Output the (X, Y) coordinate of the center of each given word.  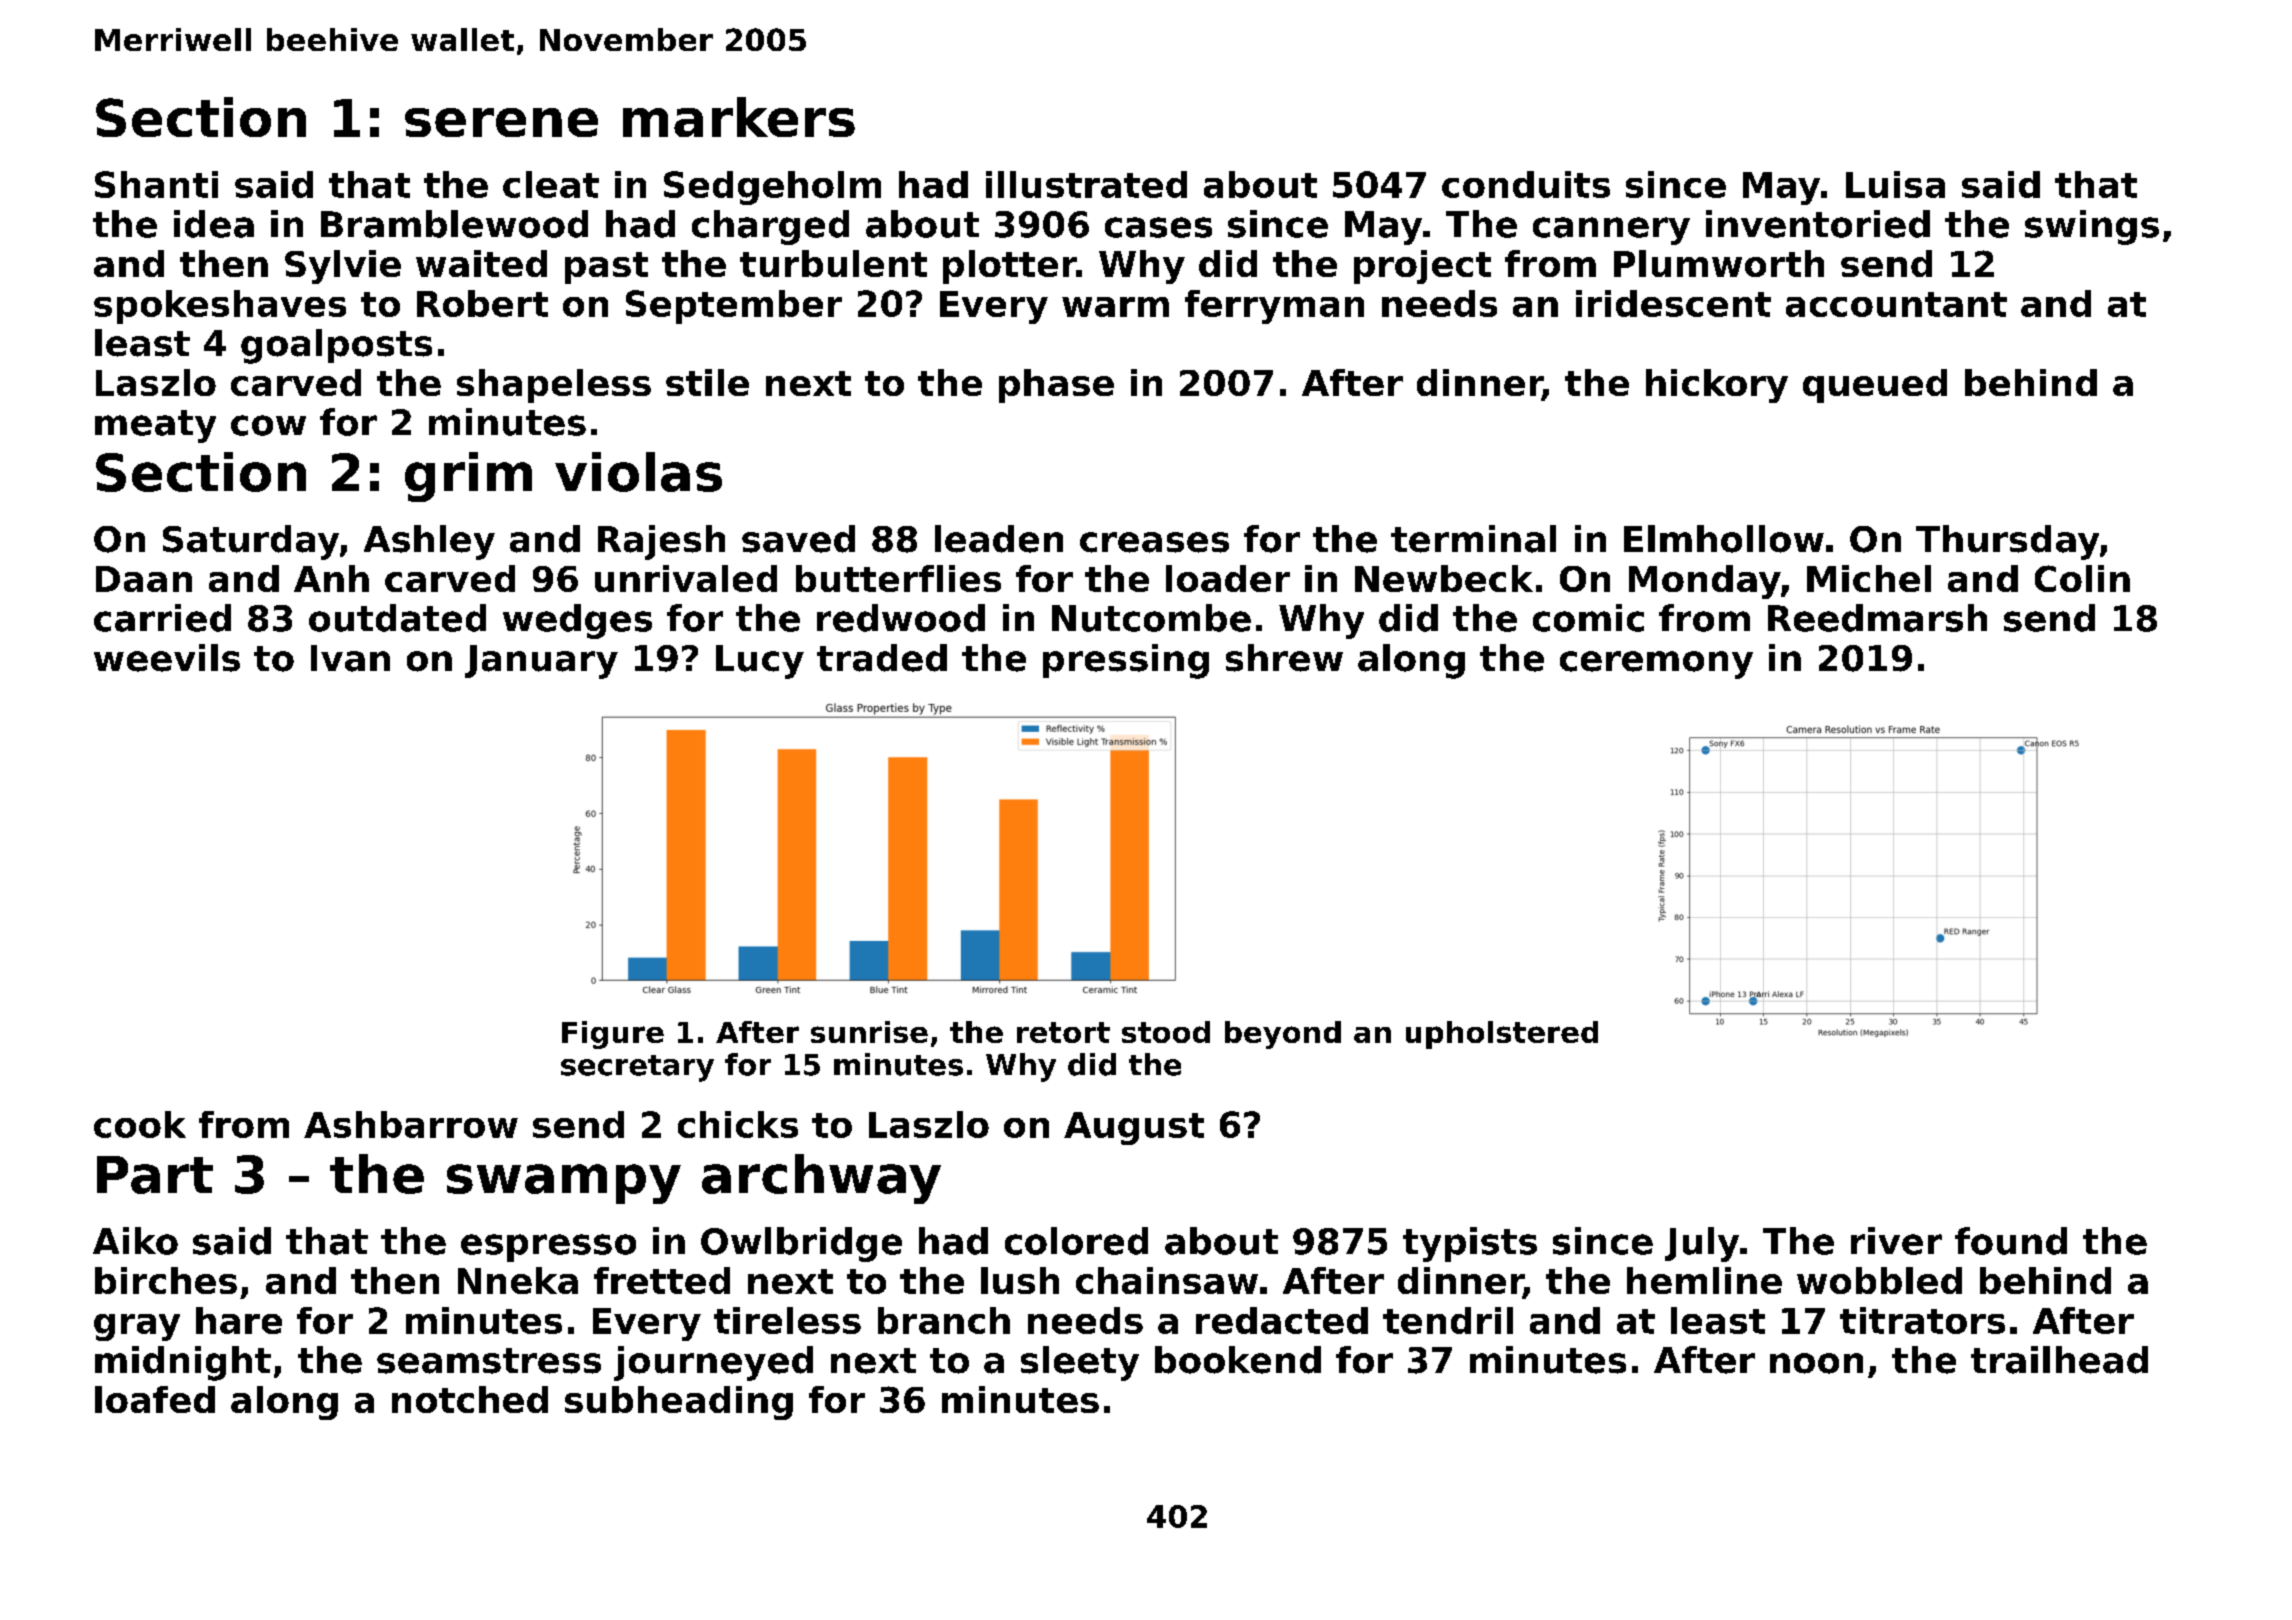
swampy (564, 1184)
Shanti (156, 184)
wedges (577, 621)
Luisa (1895, 184)
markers (739, 117)
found (2011, 1241)
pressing (1126, 661)
